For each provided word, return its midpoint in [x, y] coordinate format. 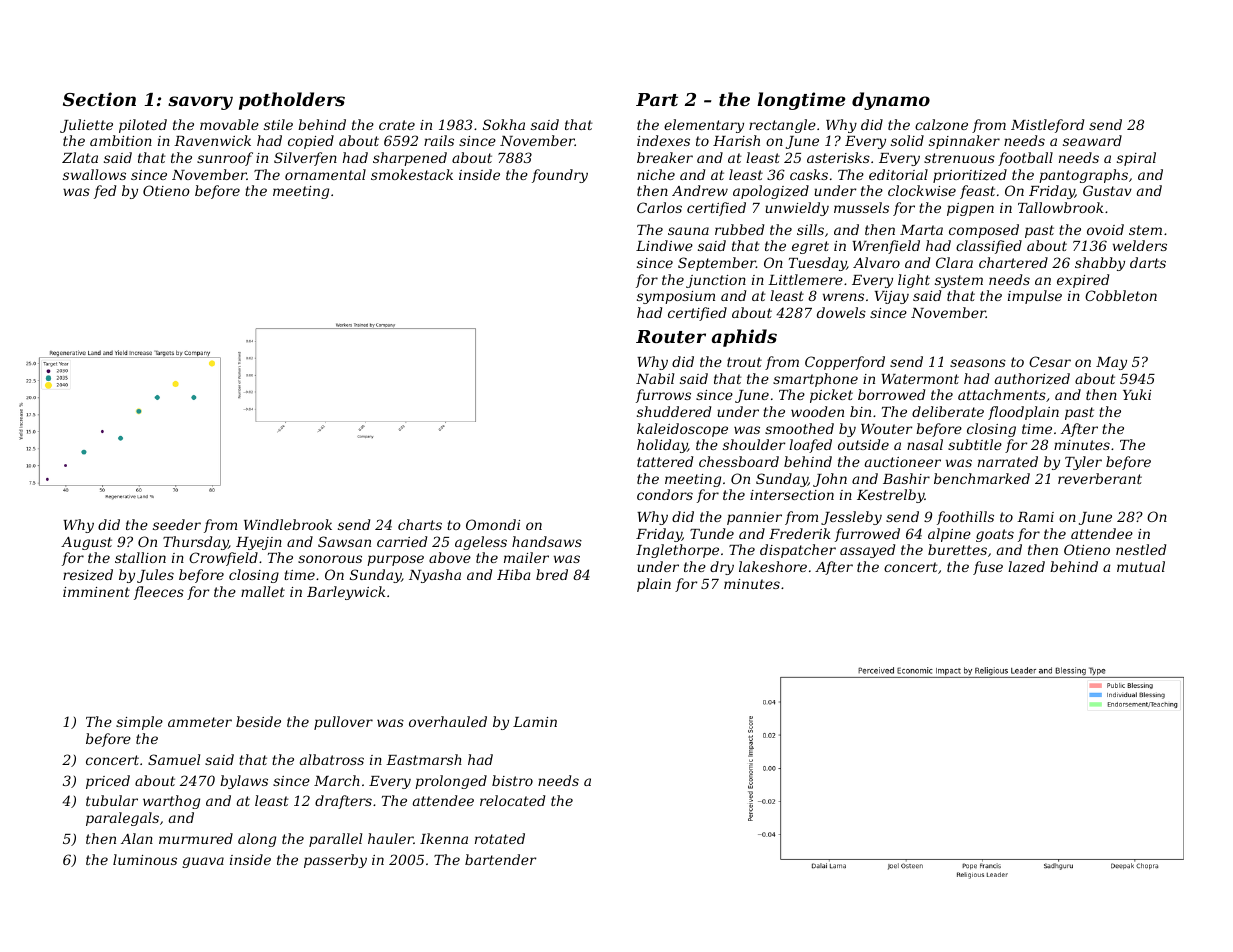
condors [665, 494]
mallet [263, 591]
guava [203, 862]
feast [977, 192]
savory [200, 103]
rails [439, 140]
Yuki [1137, 394]
